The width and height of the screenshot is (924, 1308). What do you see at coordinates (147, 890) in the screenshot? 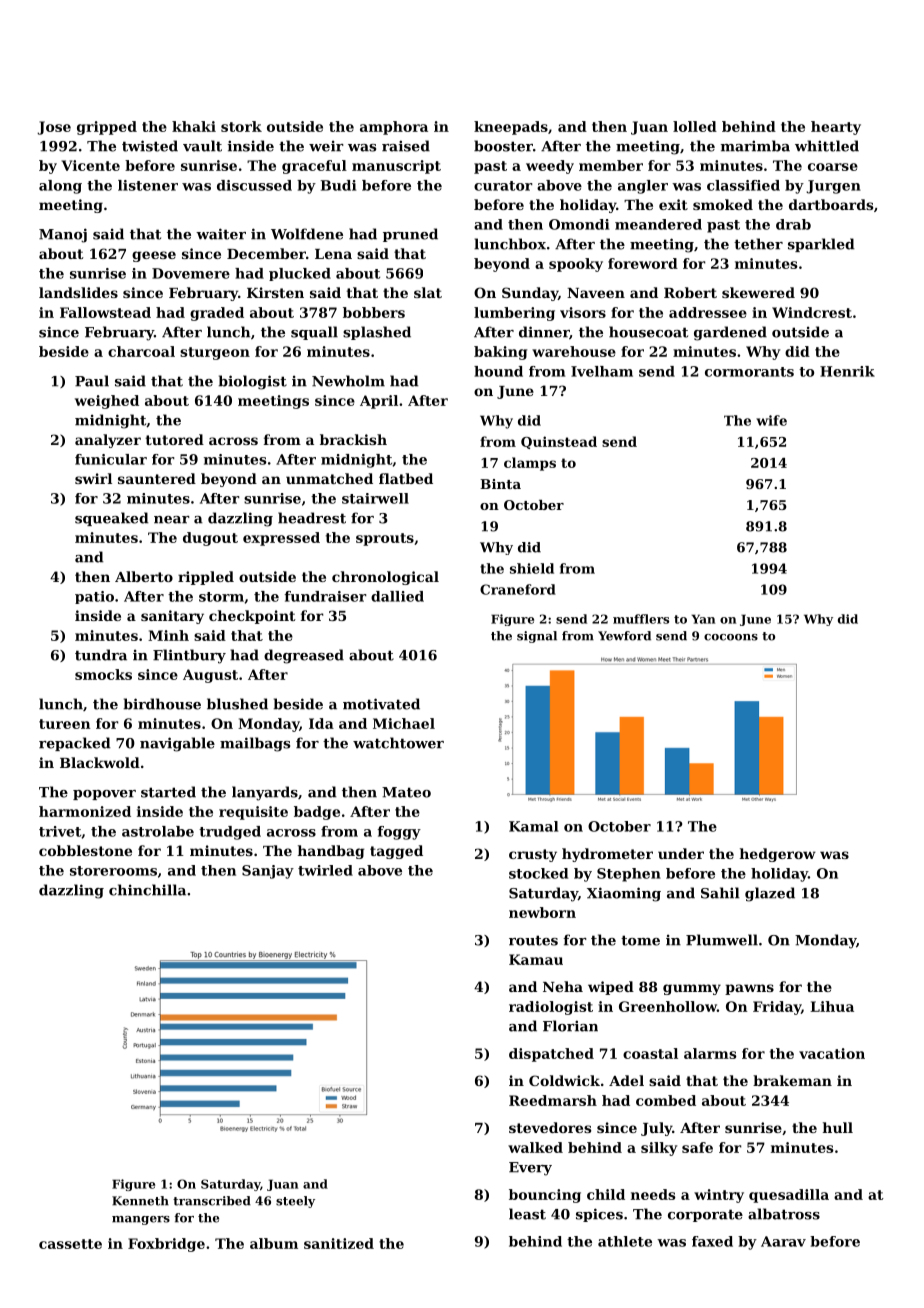
I see `chinchilla` at bounding box center [147, 890].
